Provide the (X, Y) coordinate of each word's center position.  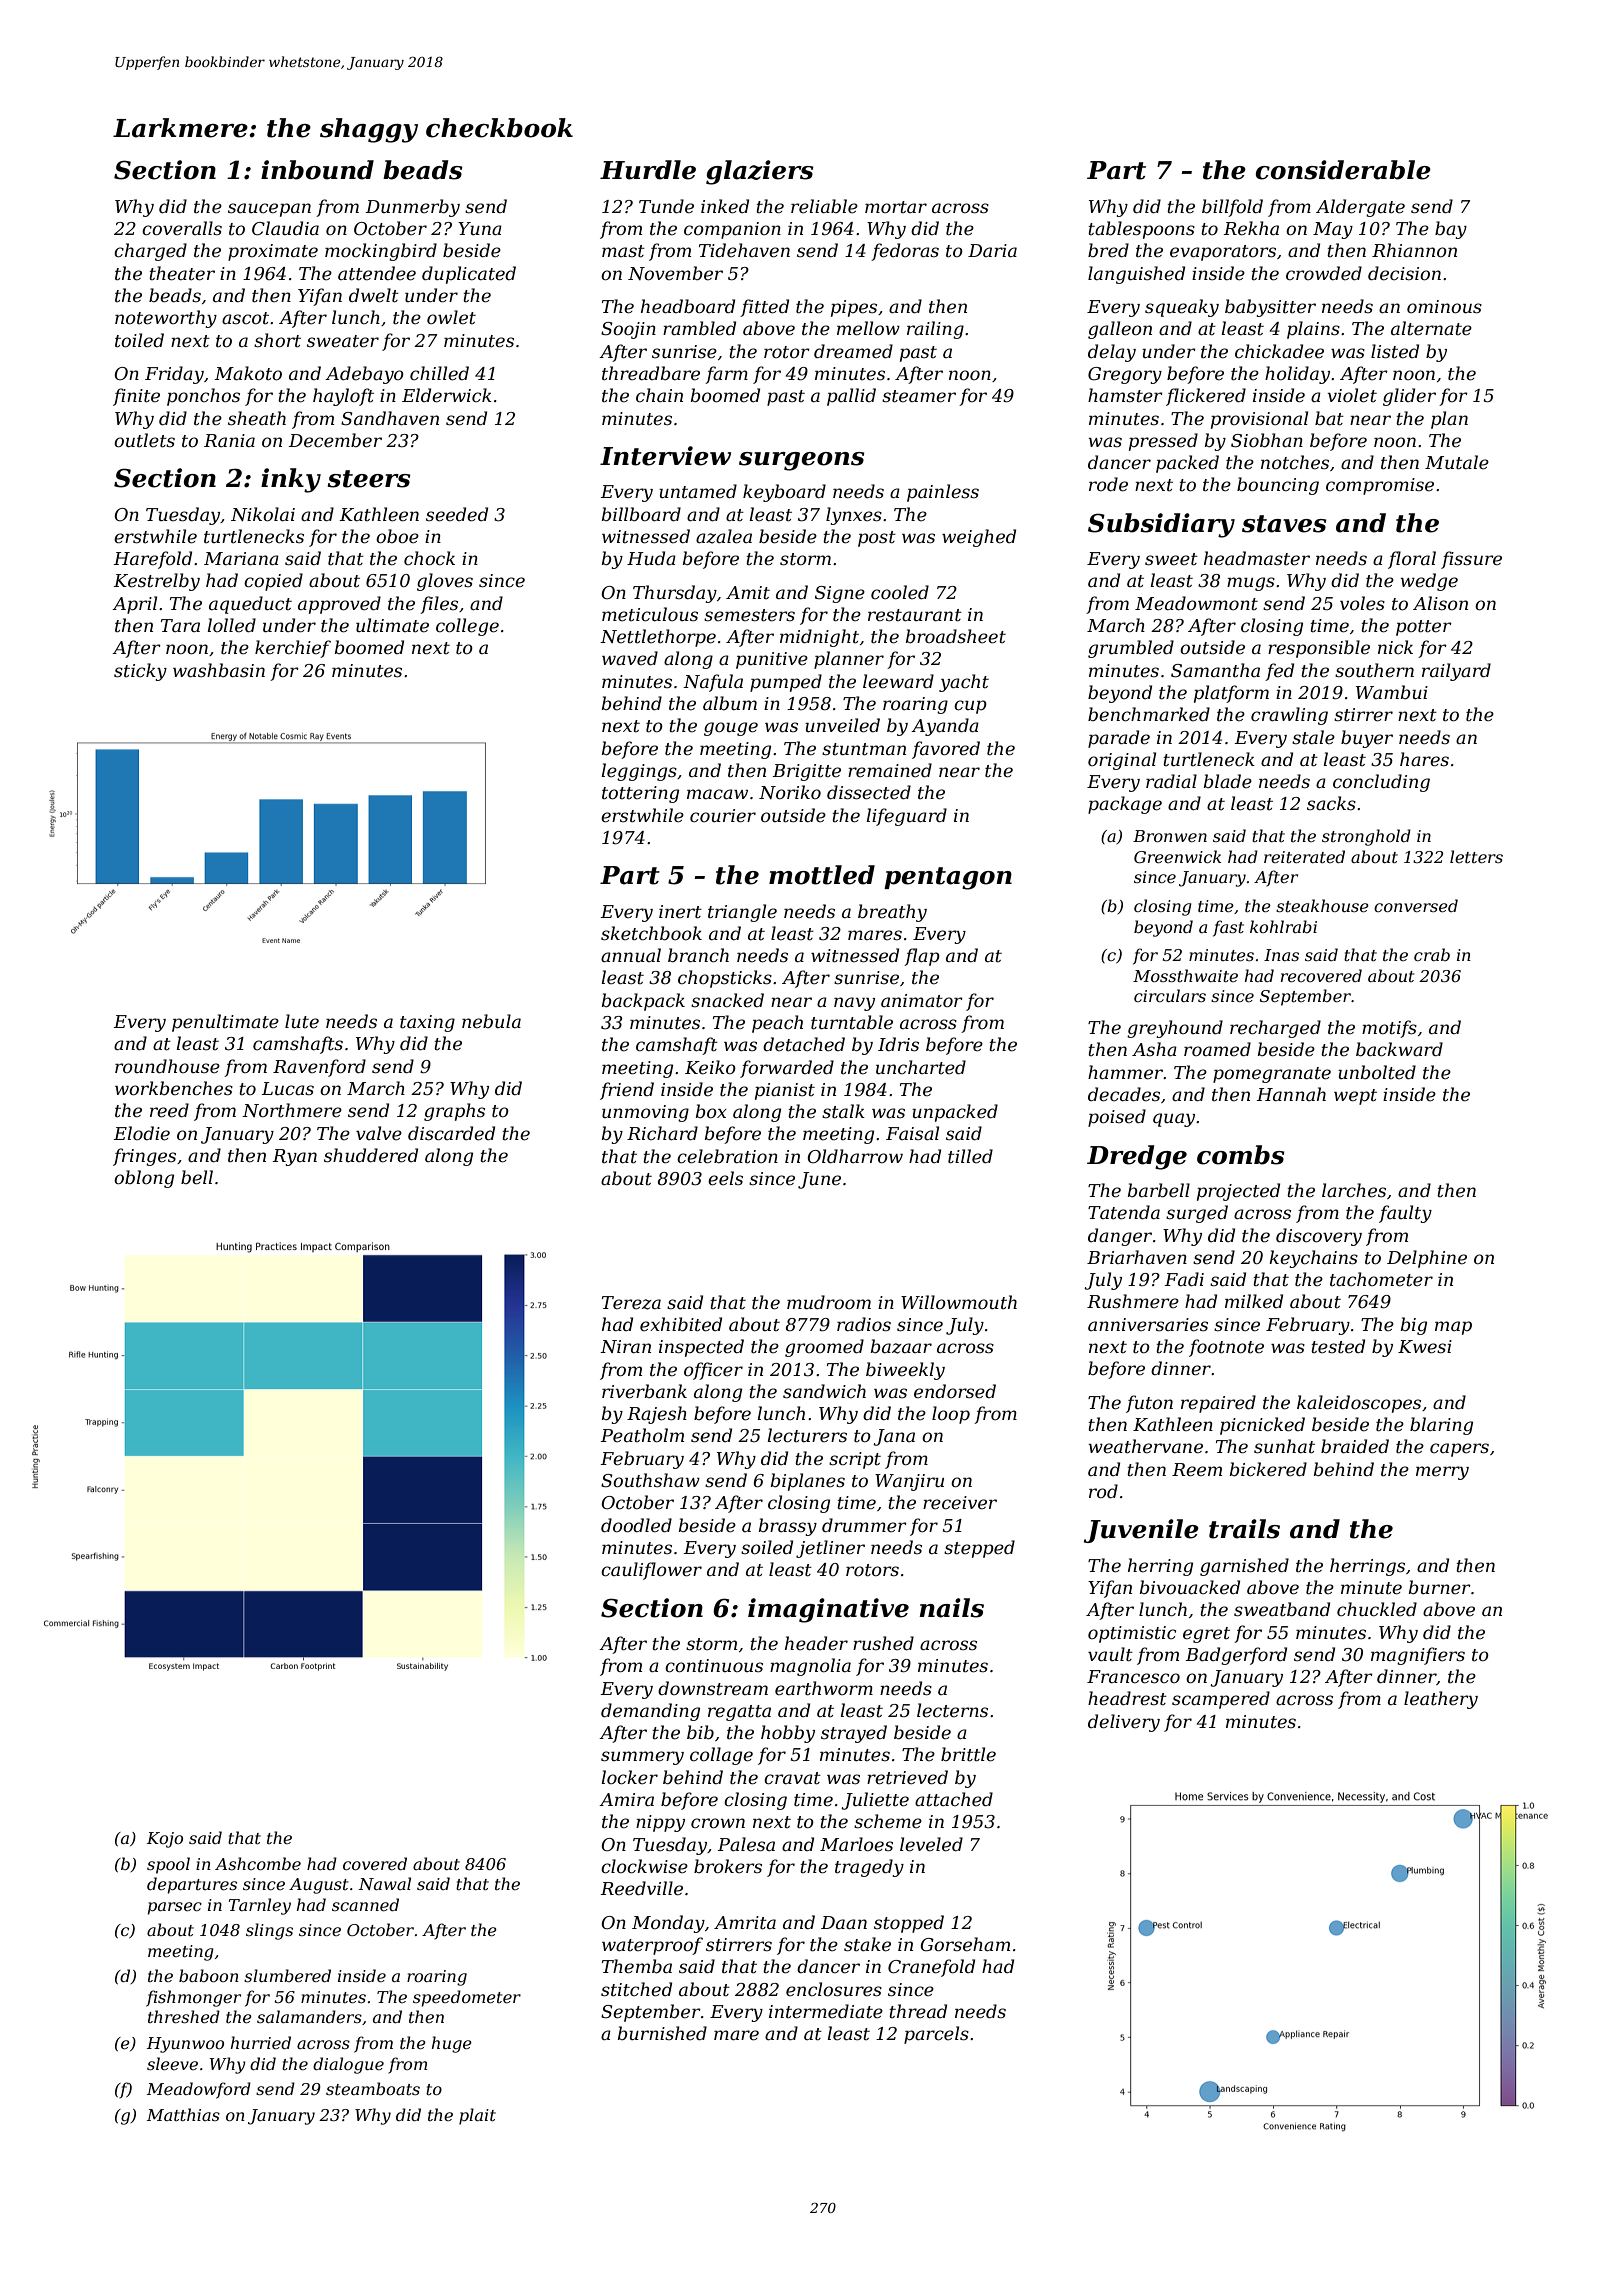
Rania (229, 440)
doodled (636, 1525)
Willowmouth (959, 1302)
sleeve (172, 2063)
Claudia (285, 228)
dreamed (853, 351)
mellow (868, 328)
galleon (1120, 330)
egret (1206, 1635)
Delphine (1427, 1259)
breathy (892, 913)
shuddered (371, 1155)
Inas (1281, 955)
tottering (640, 794)
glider (1409, 397)
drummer (864, 1525)
